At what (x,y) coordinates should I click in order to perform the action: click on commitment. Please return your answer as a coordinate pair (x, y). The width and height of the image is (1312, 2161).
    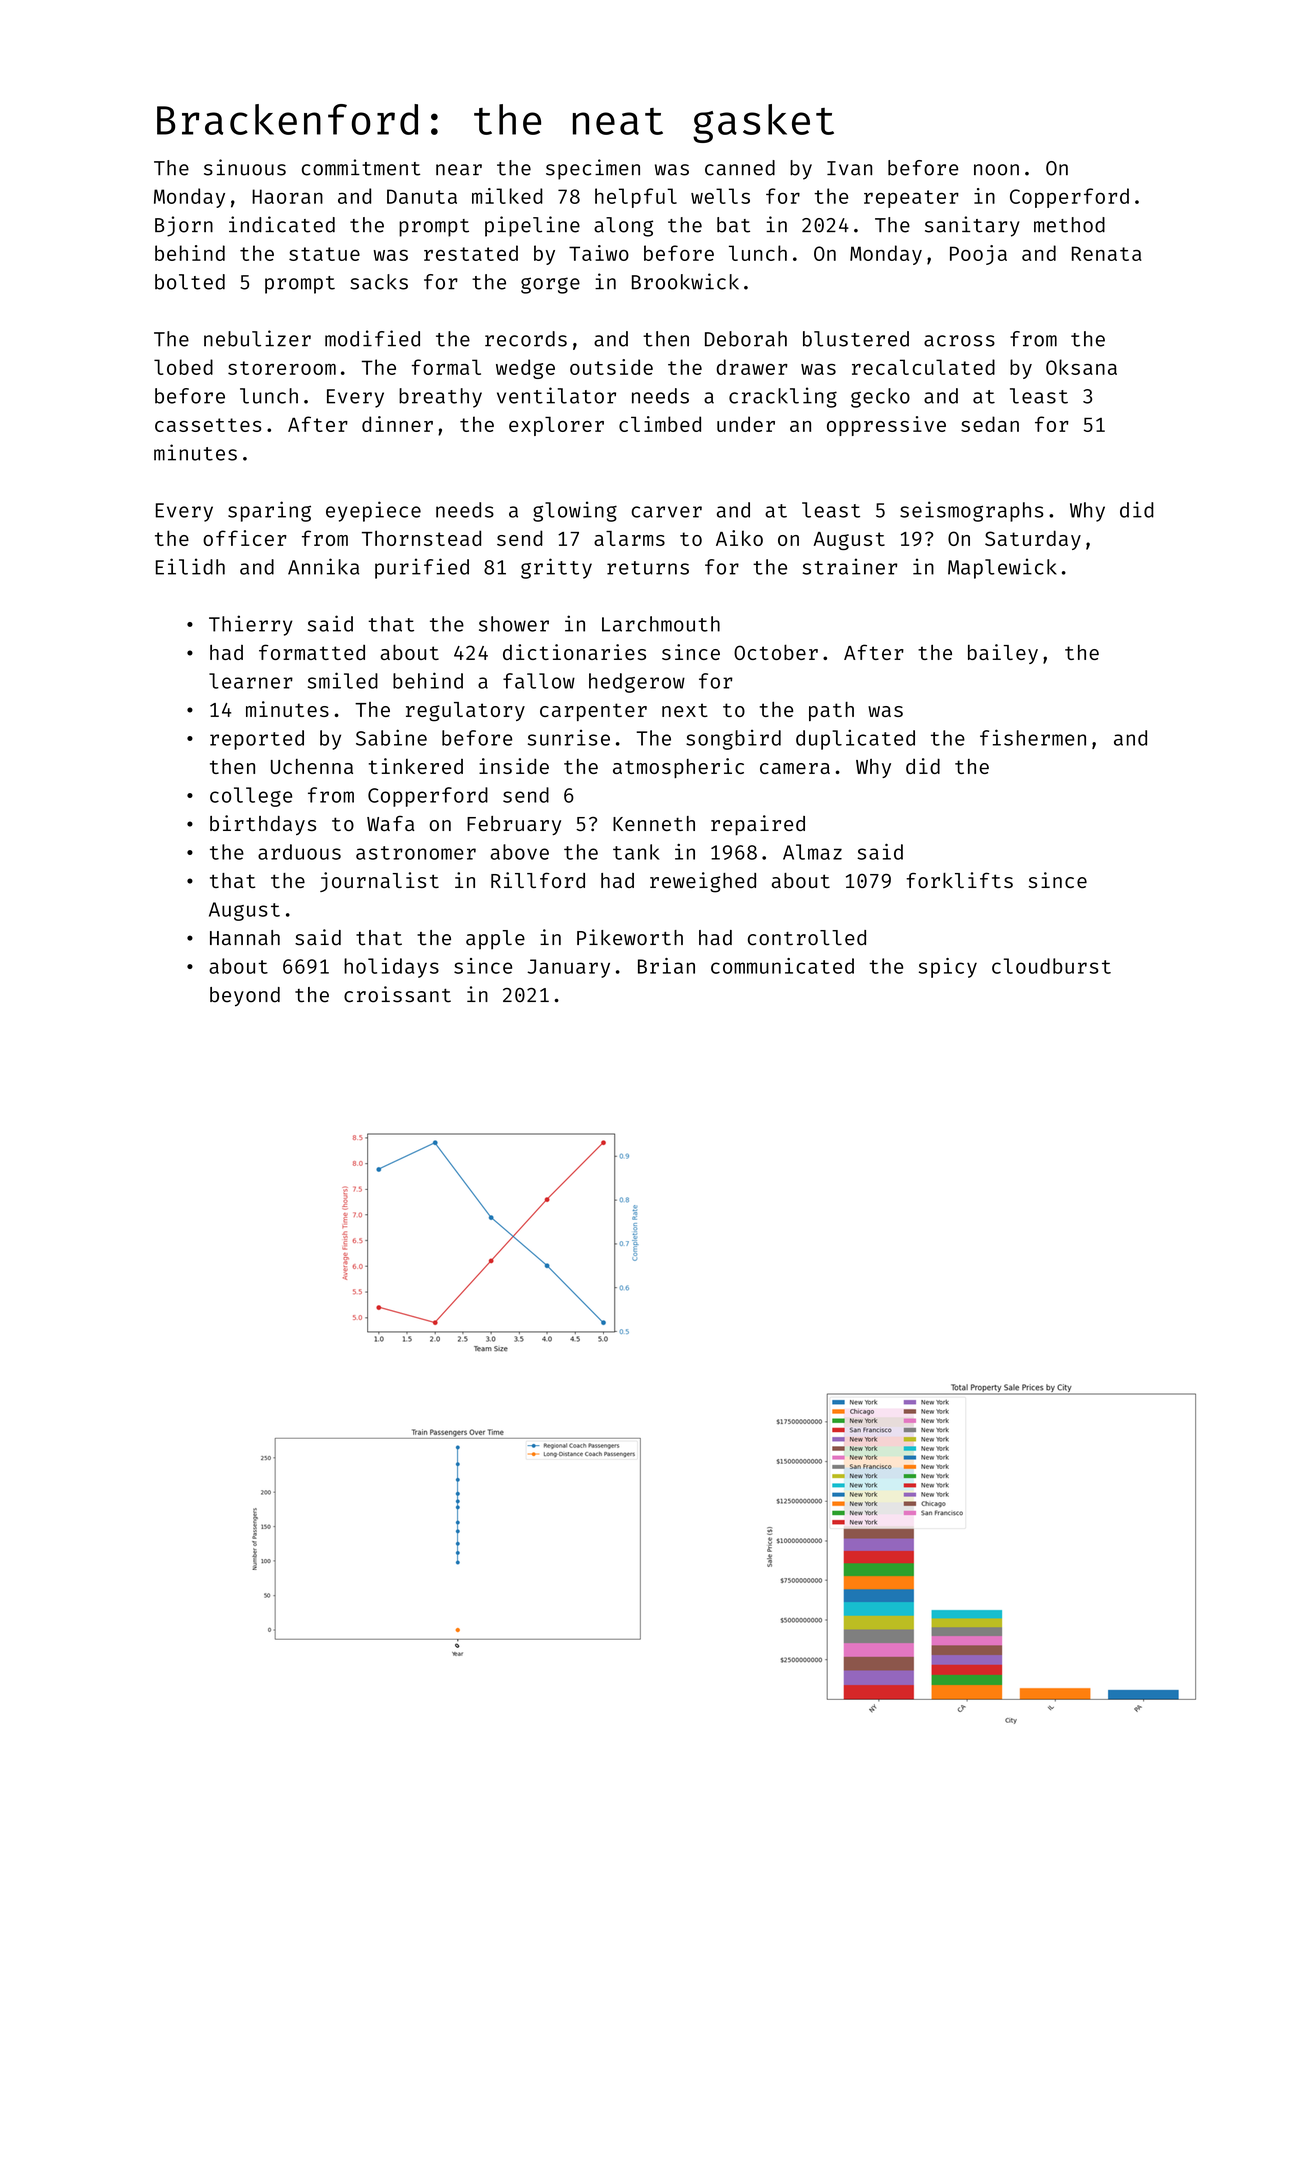
    Looking at the image, I should click on (361, 167).
